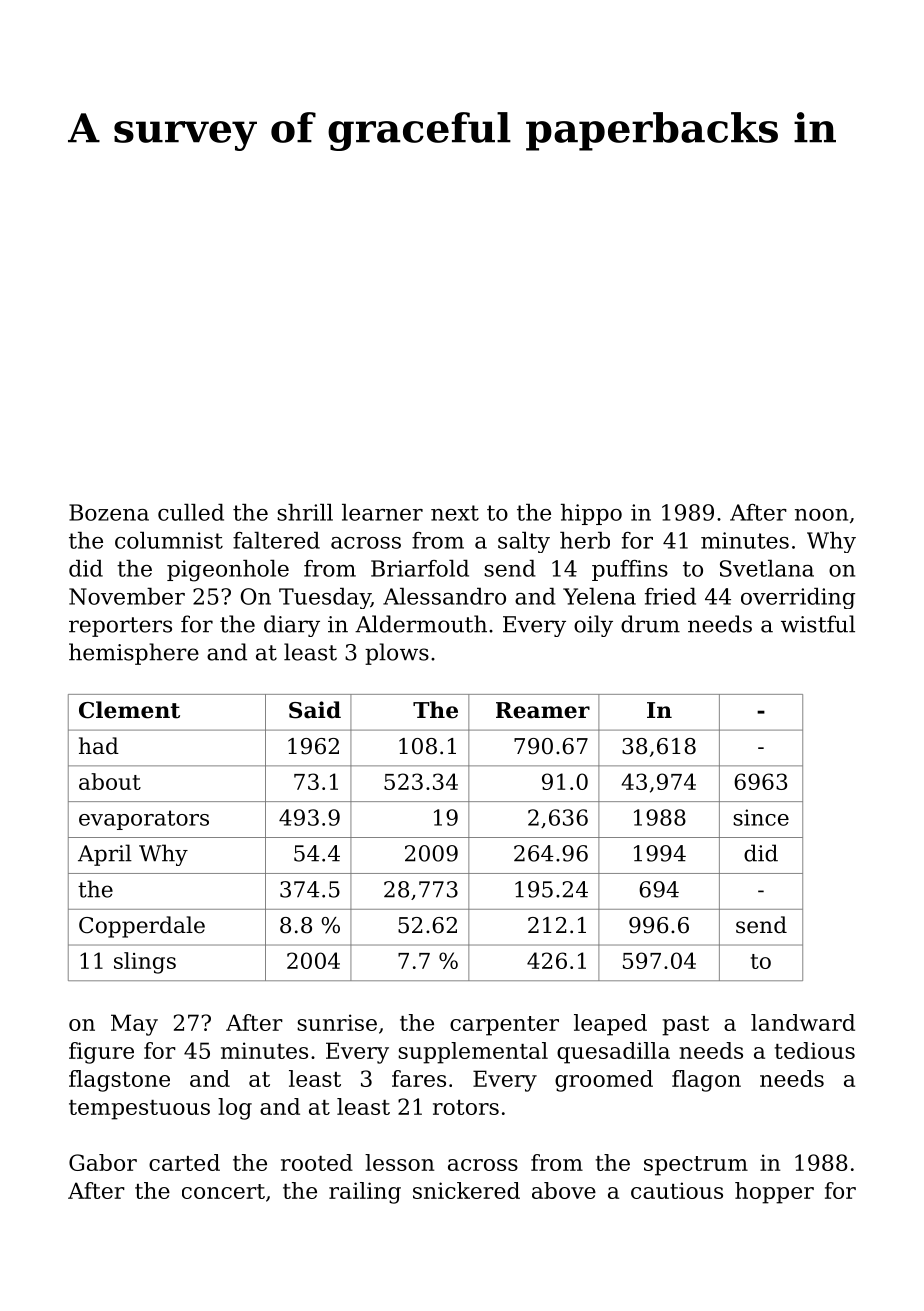  What do you see at coordinates (504, 1026) in the image?
I see `carpenter` at bounding box center [504, 1026].
